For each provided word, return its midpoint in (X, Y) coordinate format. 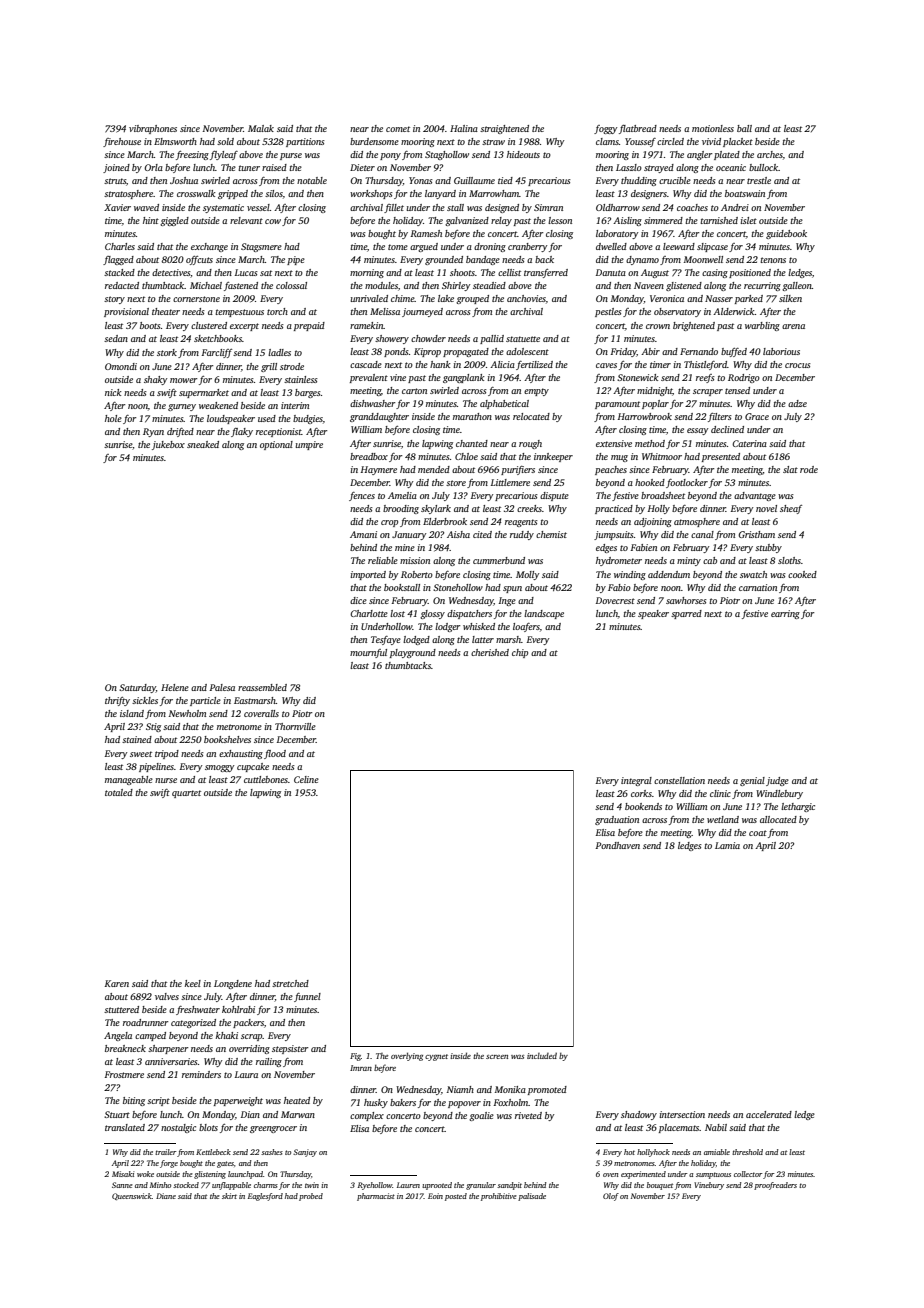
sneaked (203, 444)
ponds (396, 352)
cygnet (436, 1057)
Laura (246, 1074)
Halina (464, 128)
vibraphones (153, 129)
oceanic (731, 167)
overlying (407, 1056)
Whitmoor (662, 456)
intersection (682, 1114)
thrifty (117, 701)
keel (193, 983)
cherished (490, 652)
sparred (686, 614)
